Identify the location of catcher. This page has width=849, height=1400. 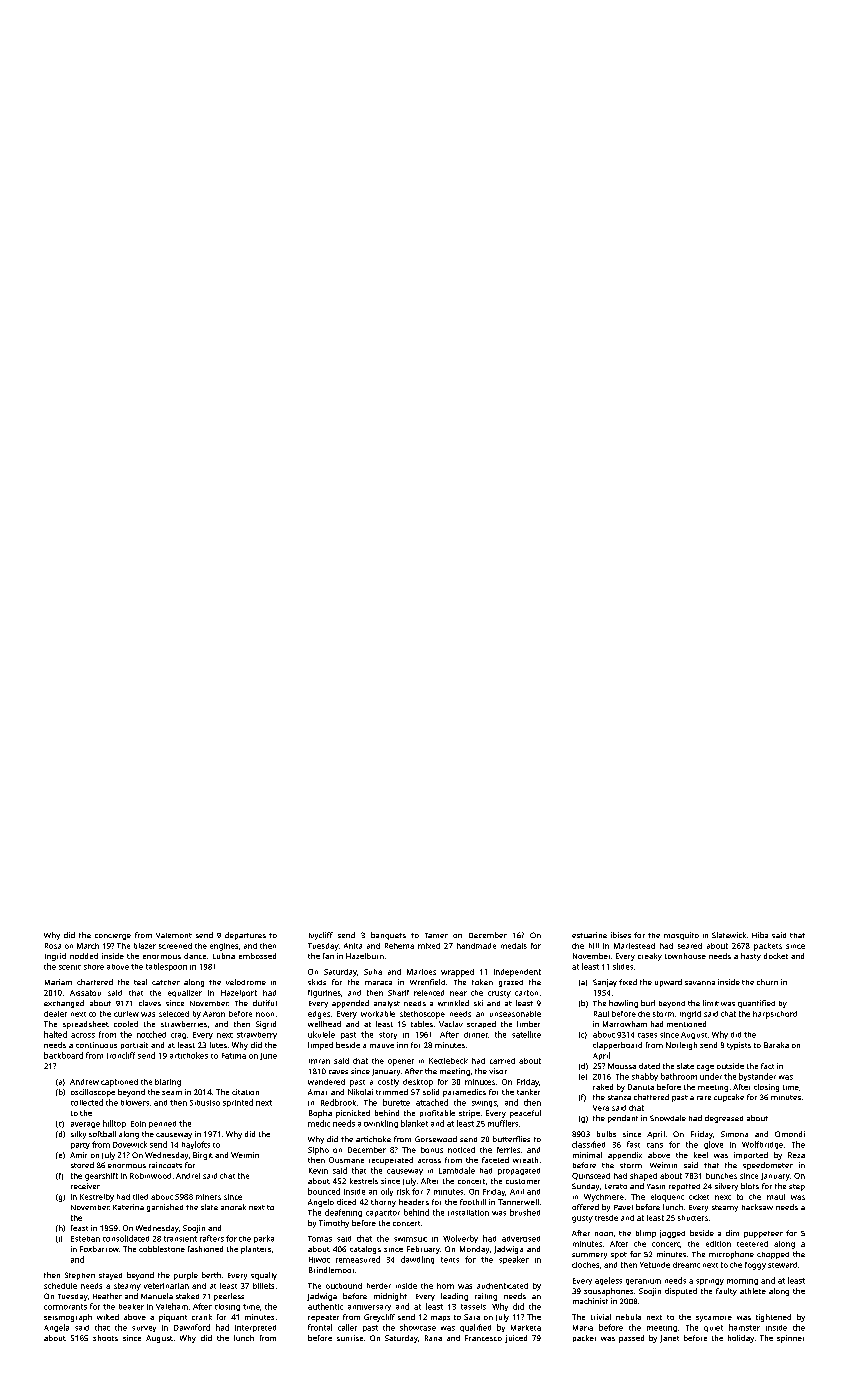
(166, 982).
